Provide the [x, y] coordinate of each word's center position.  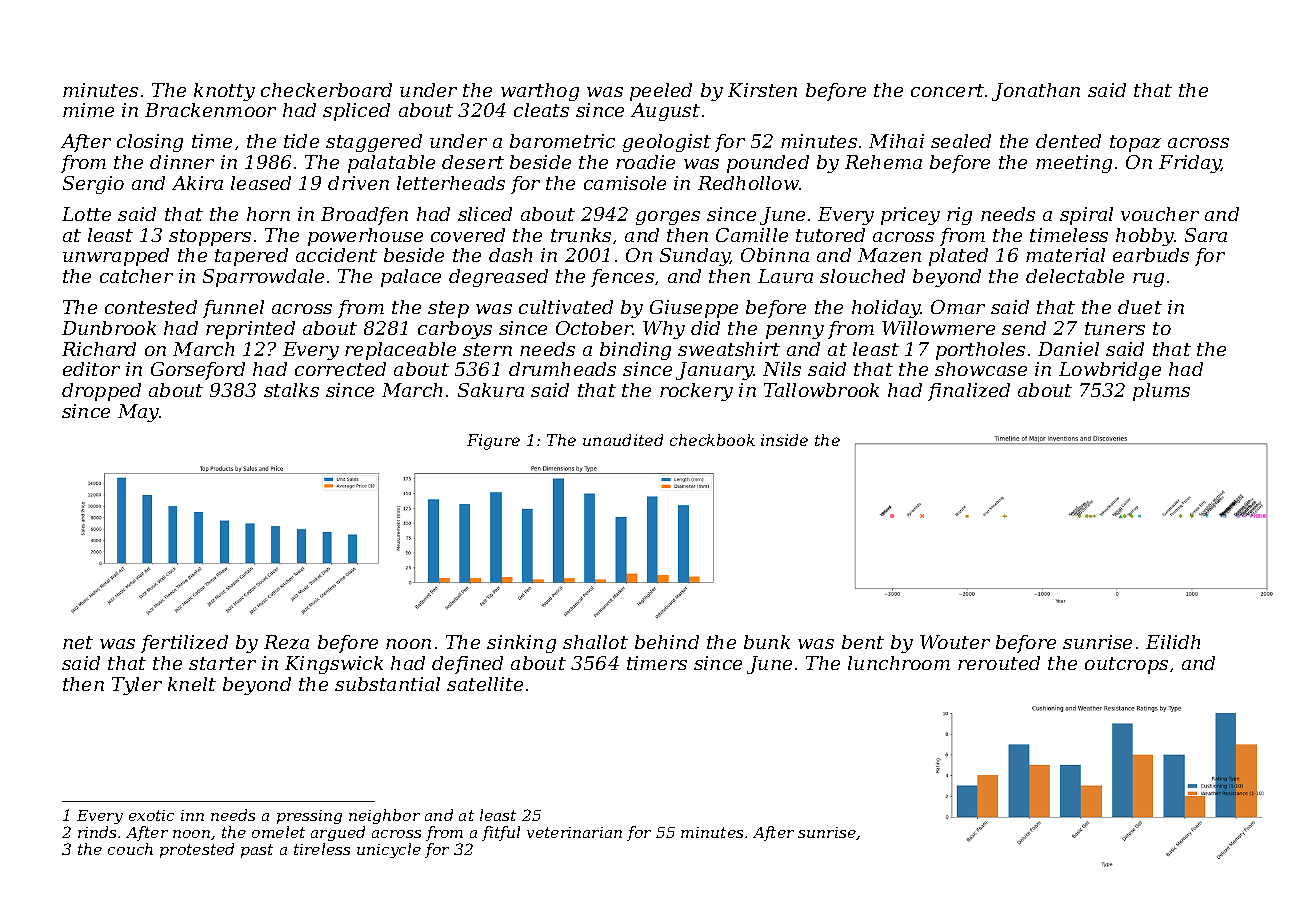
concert [947, 90]
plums [1161, 392]
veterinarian [574, 832]
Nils [782, 369]
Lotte [86, 214]
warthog [540, 92]
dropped [101, 392]
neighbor [384, 816]
